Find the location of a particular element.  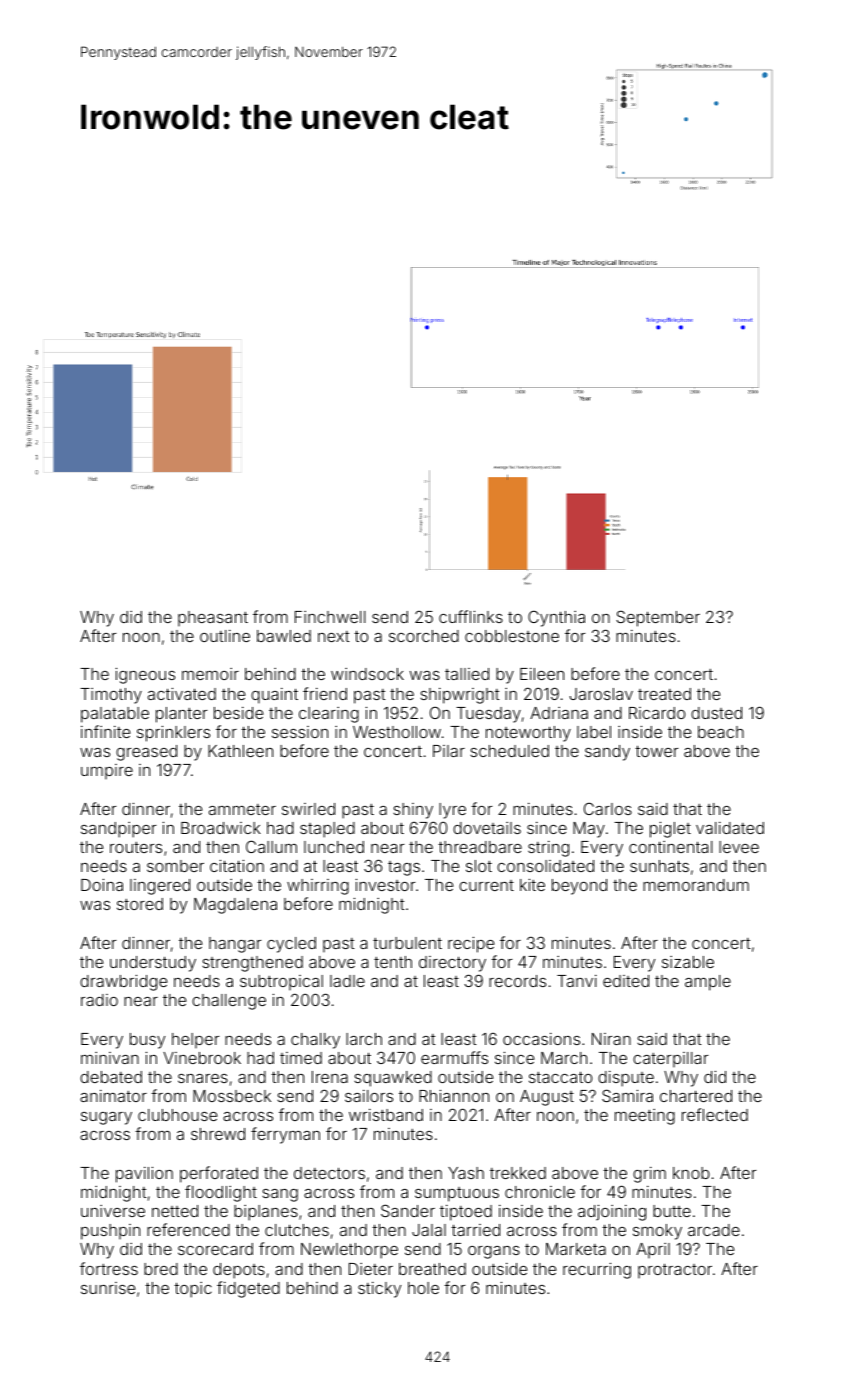

Cynthia is located at coordinates (556, 618).
